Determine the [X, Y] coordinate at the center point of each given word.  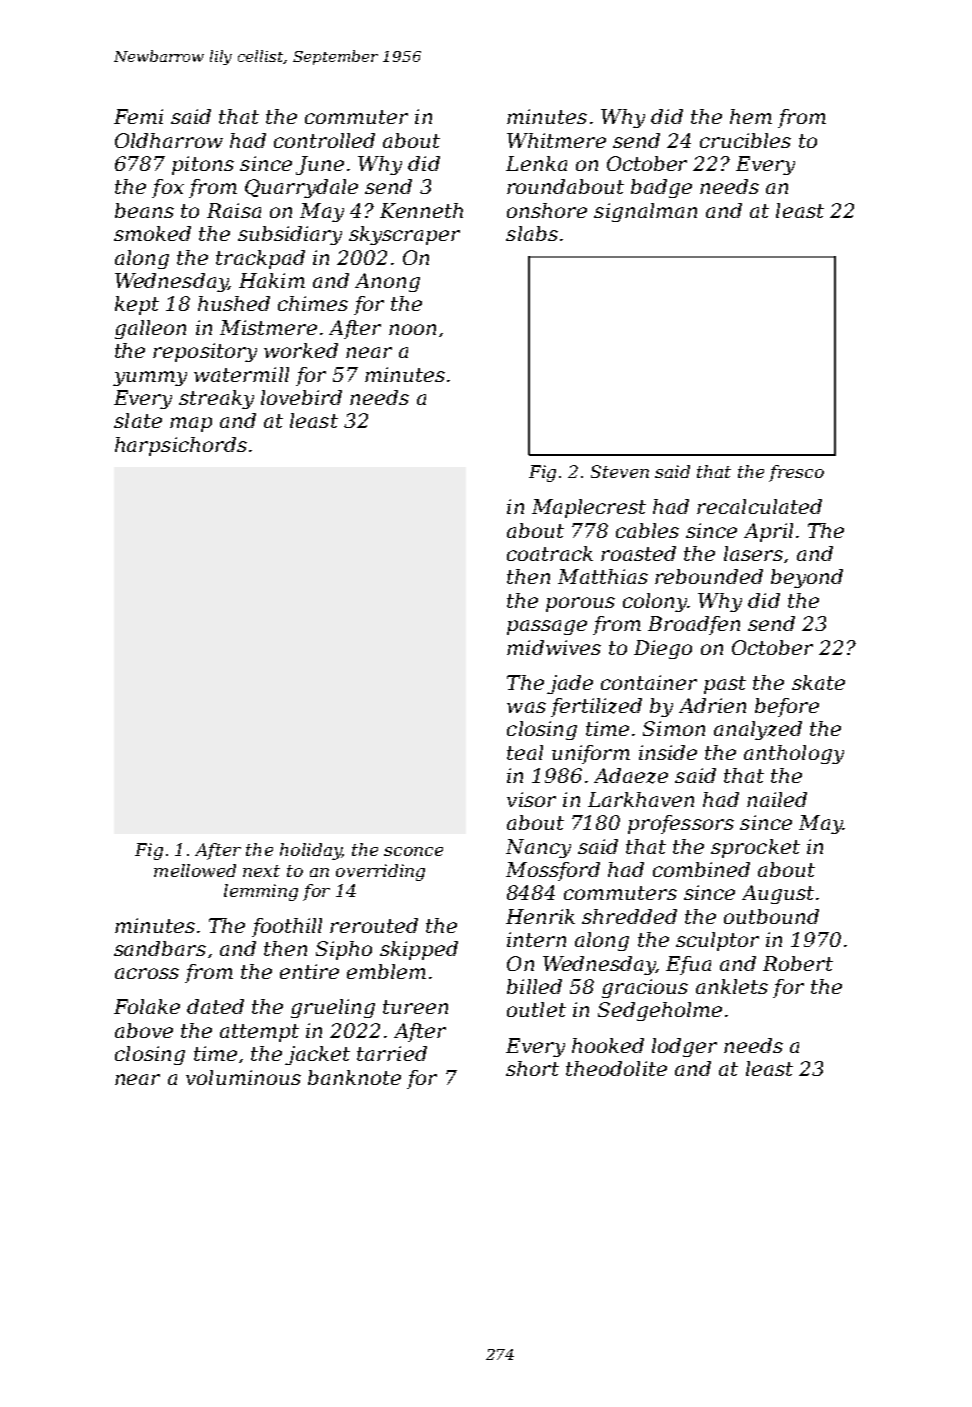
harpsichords [181, 446]
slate [138, 420]
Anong [387, 282]
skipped [419, 950]
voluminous [243, 1077]
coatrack [550, 553]
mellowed [195, 870]
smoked [152, 233]
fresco [796, 473]
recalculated [759, 506]
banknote [354, 1077]
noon [412, 329]
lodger [684, 1047]
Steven [620, 471]
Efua [688, 965]
